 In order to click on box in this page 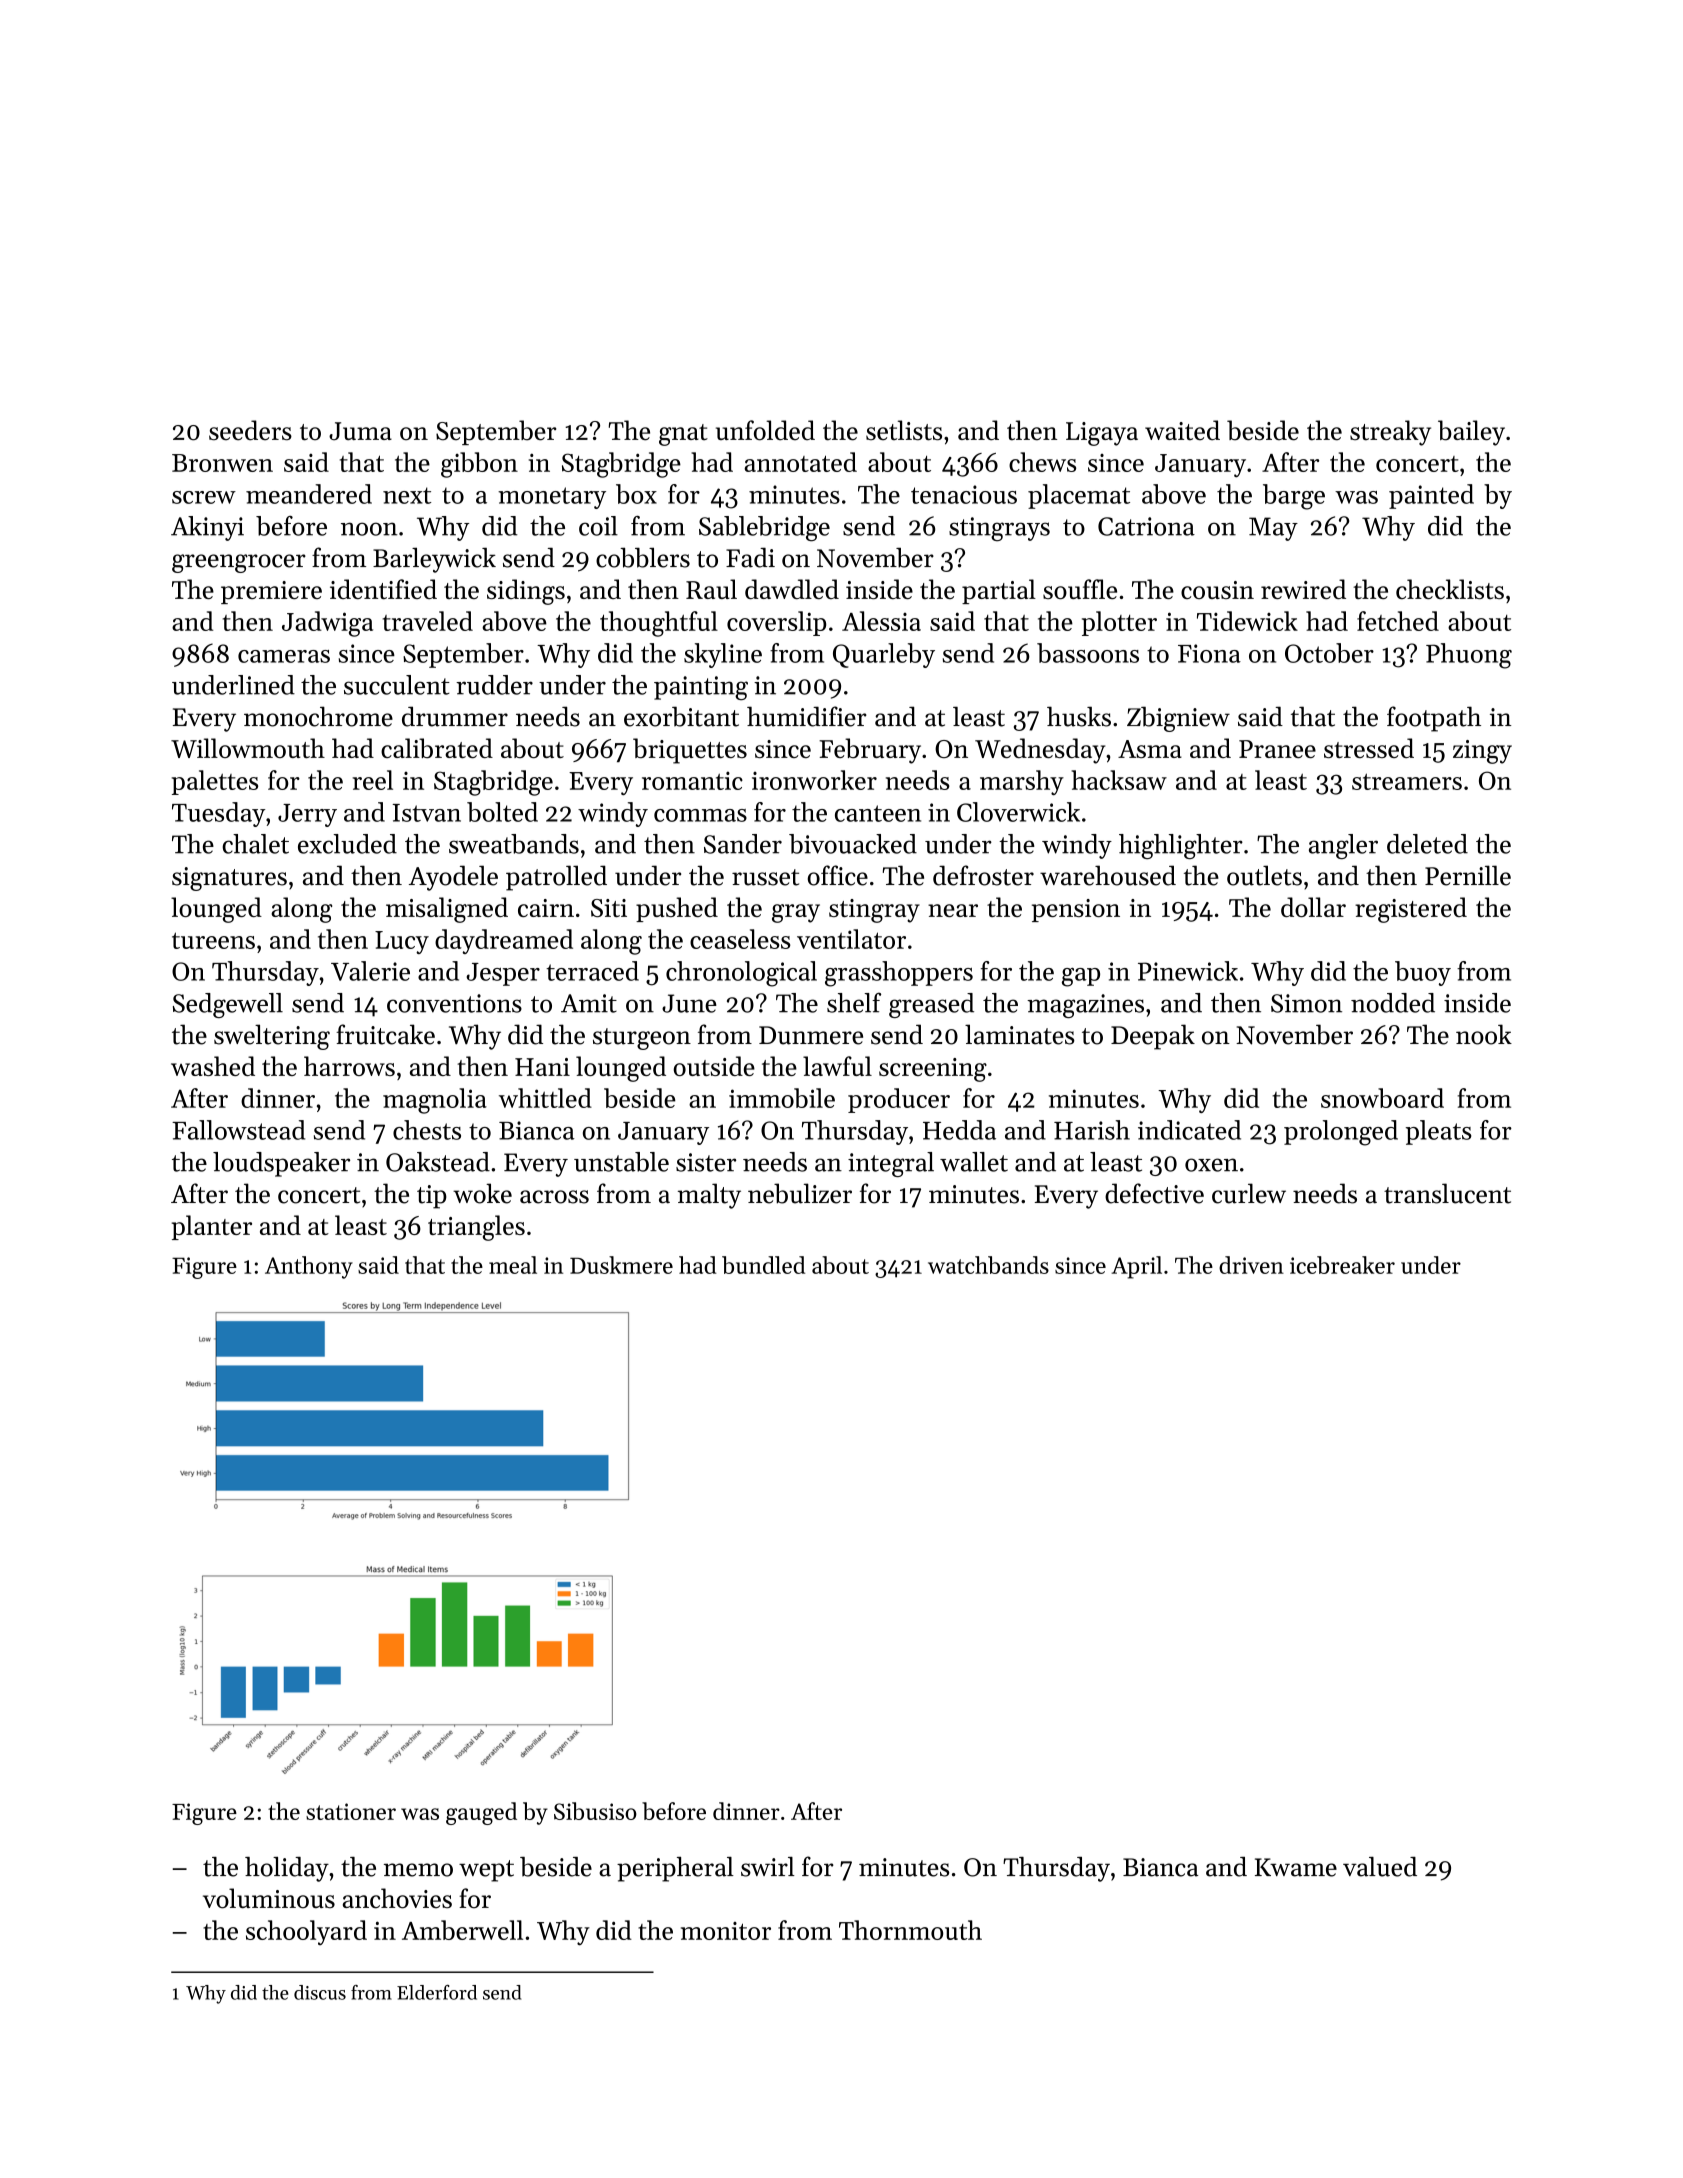, I will do `click(636, 494)`.
